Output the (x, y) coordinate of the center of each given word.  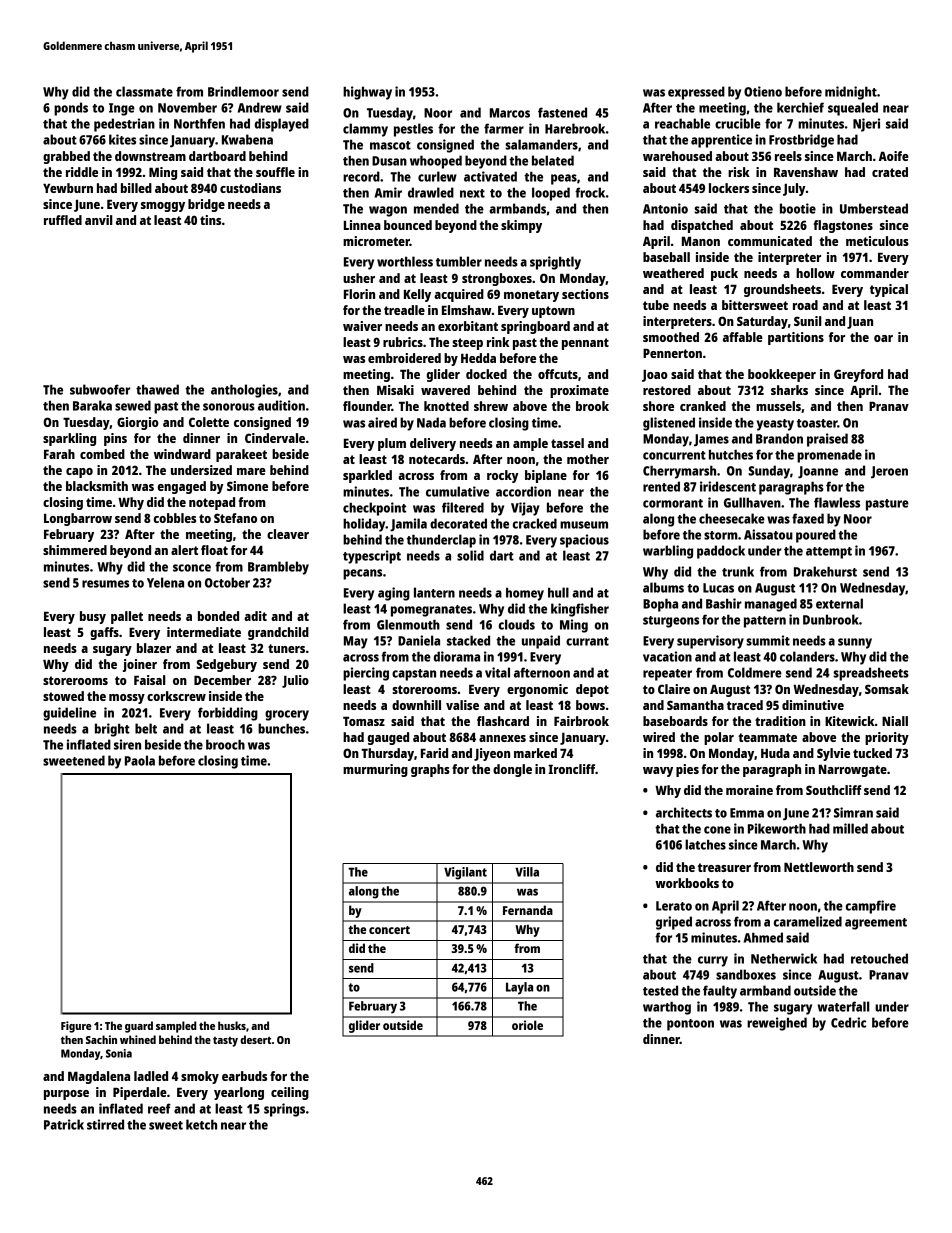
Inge (122, 109)
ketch (201, 1124)
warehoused (677, 156)
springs (284, 1110)
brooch (225, 744)
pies (687, 770)
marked (535, 753)
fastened (562, 112)
